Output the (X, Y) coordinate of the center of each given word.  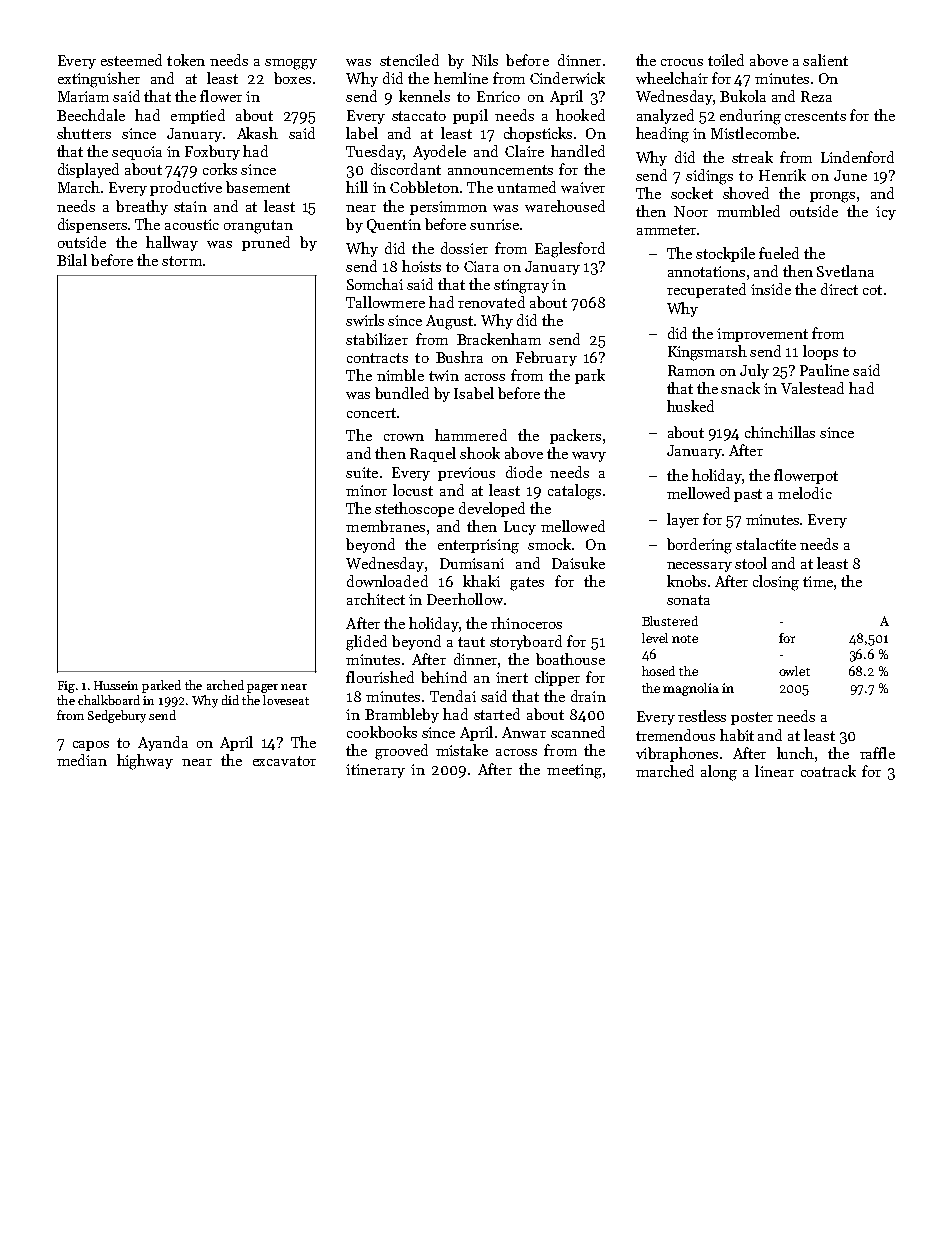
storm (182, 261)
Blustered (670, 621)
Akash (257, 133)
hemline (461, 78)
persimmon (448, 208)
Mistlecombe (753, 133)
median (82, 760)
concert (371, 413)
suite (362, 472)
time (818, 581)
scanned (578, 732)
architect (376, 599)
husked (690, 406)
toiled (726, 60)
